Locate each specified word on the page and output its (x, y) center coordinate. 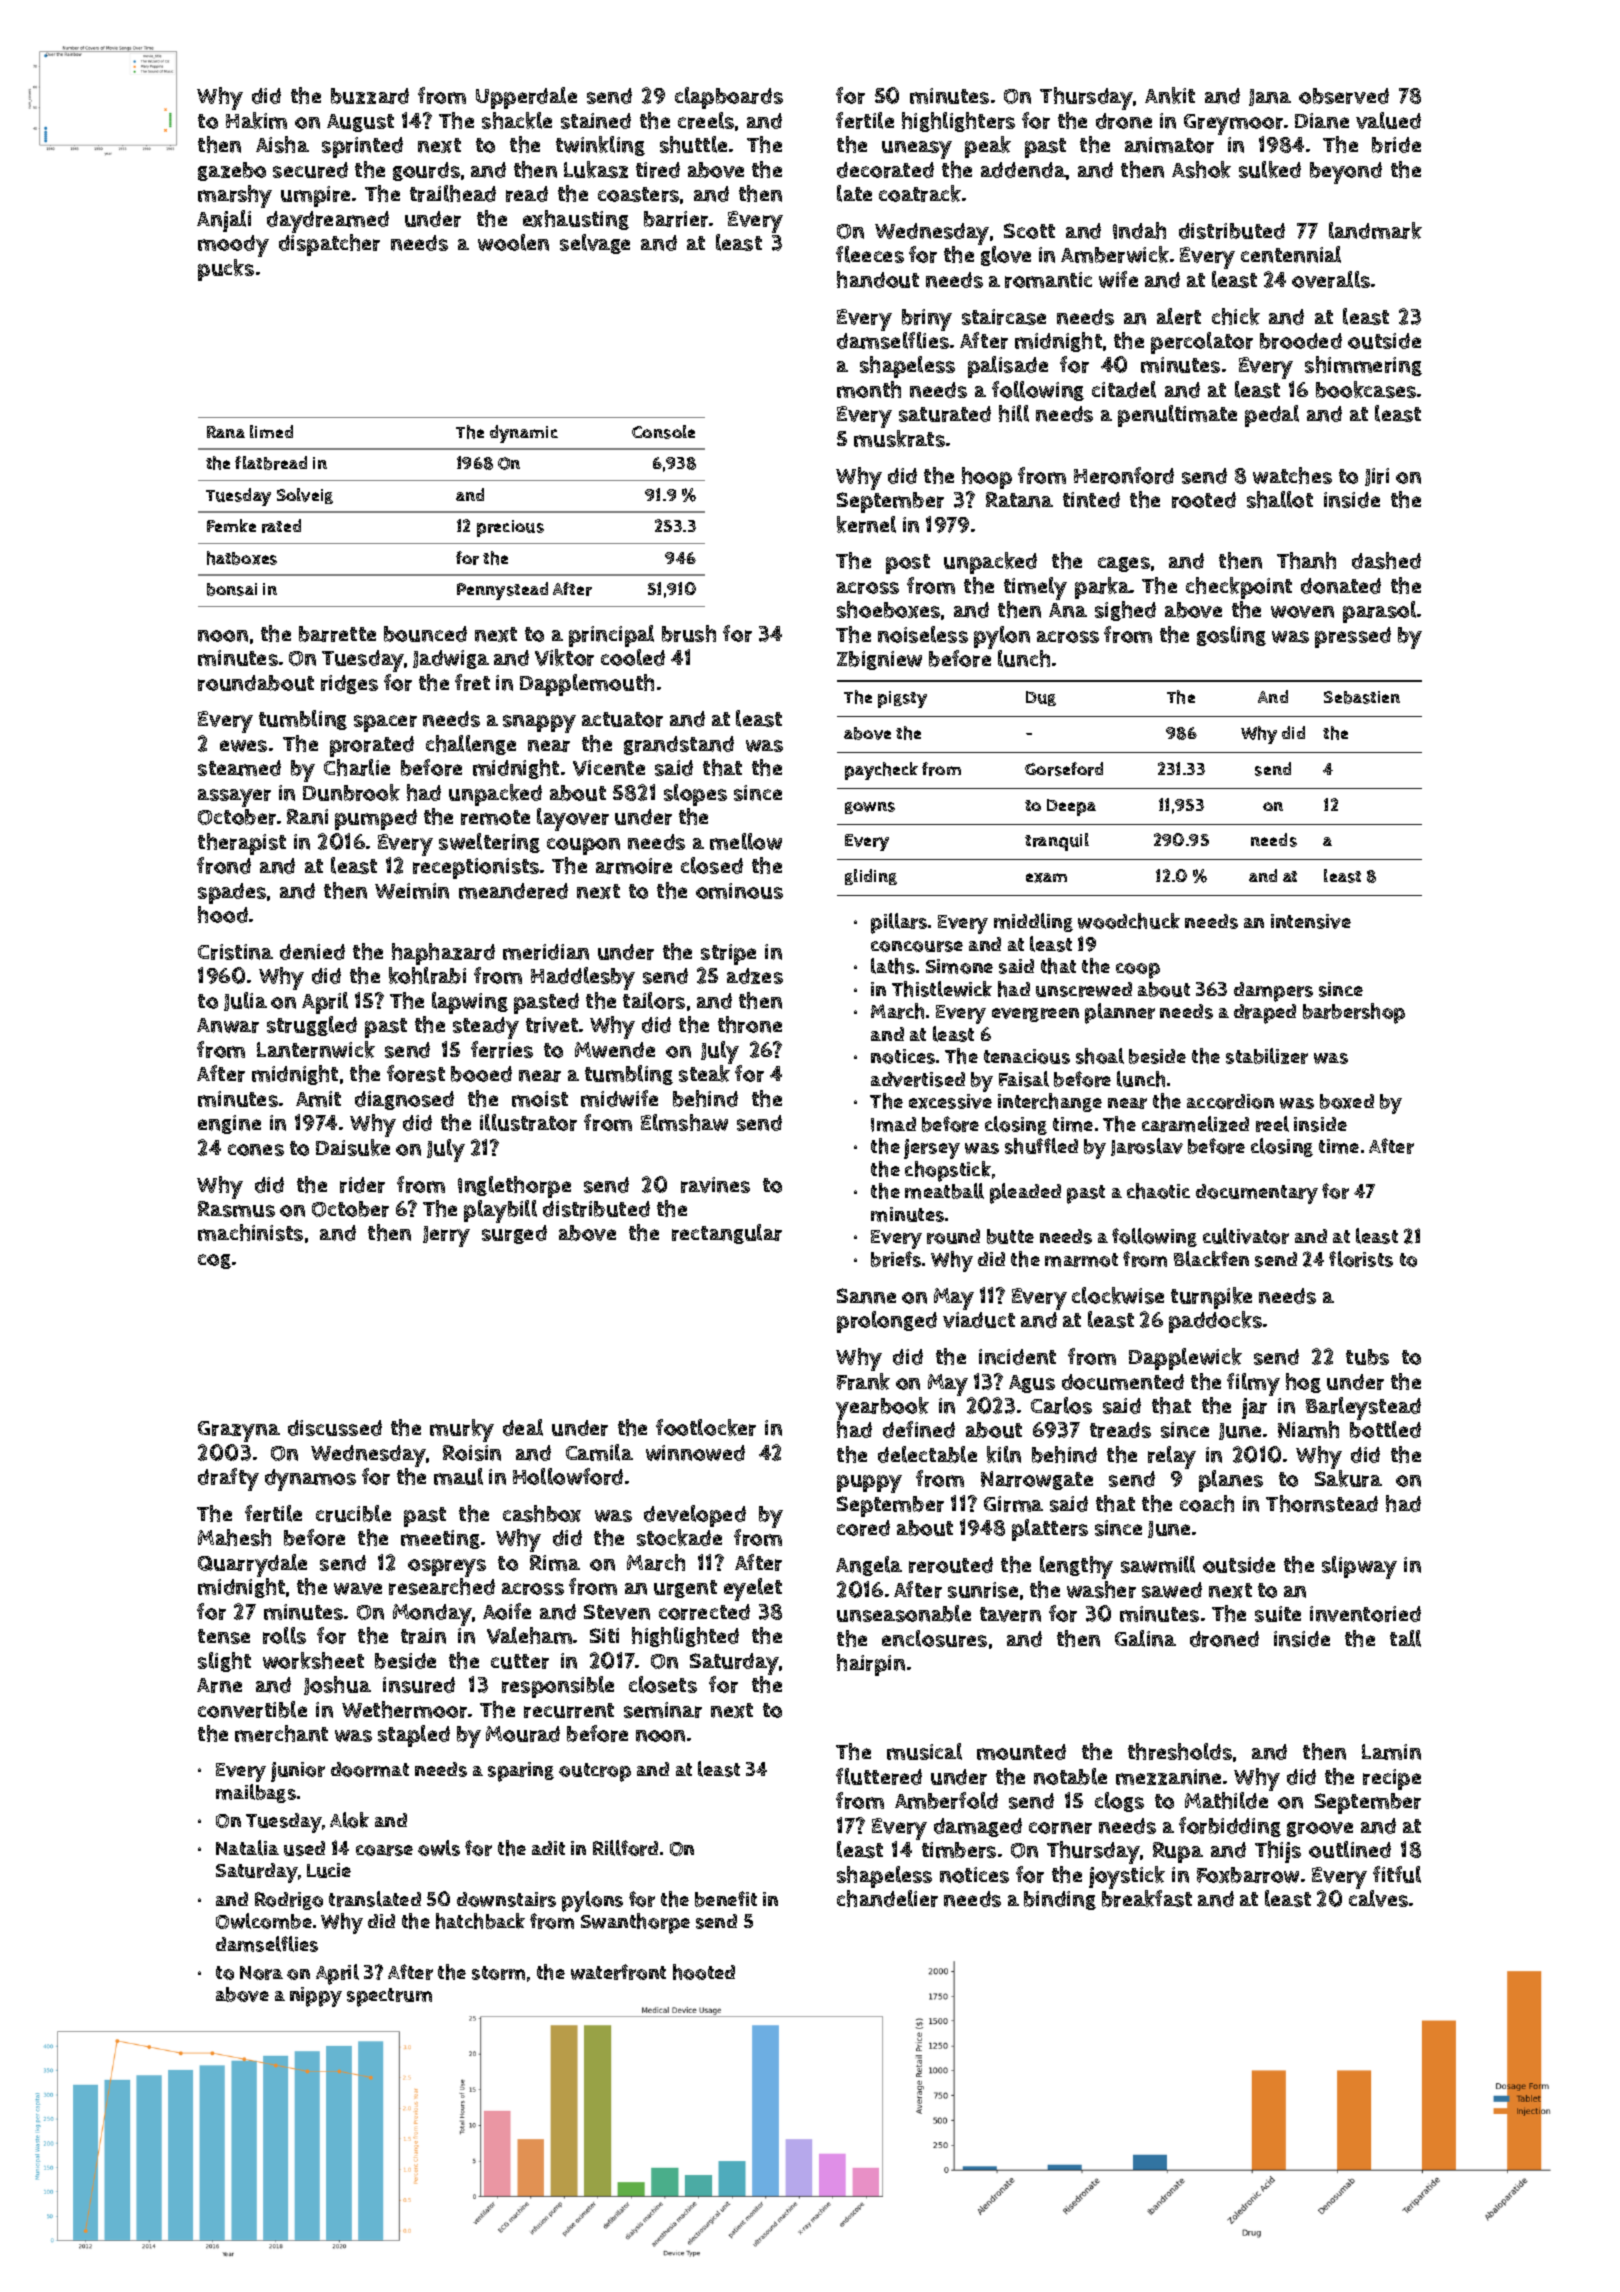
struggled (312, 1026)
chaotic (1158, 1191)
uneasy (917, 150)
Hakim (256, 120)
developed (695, 1516)
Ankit (1170, 95)
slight (224, 1662)
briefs (896, 1259)
